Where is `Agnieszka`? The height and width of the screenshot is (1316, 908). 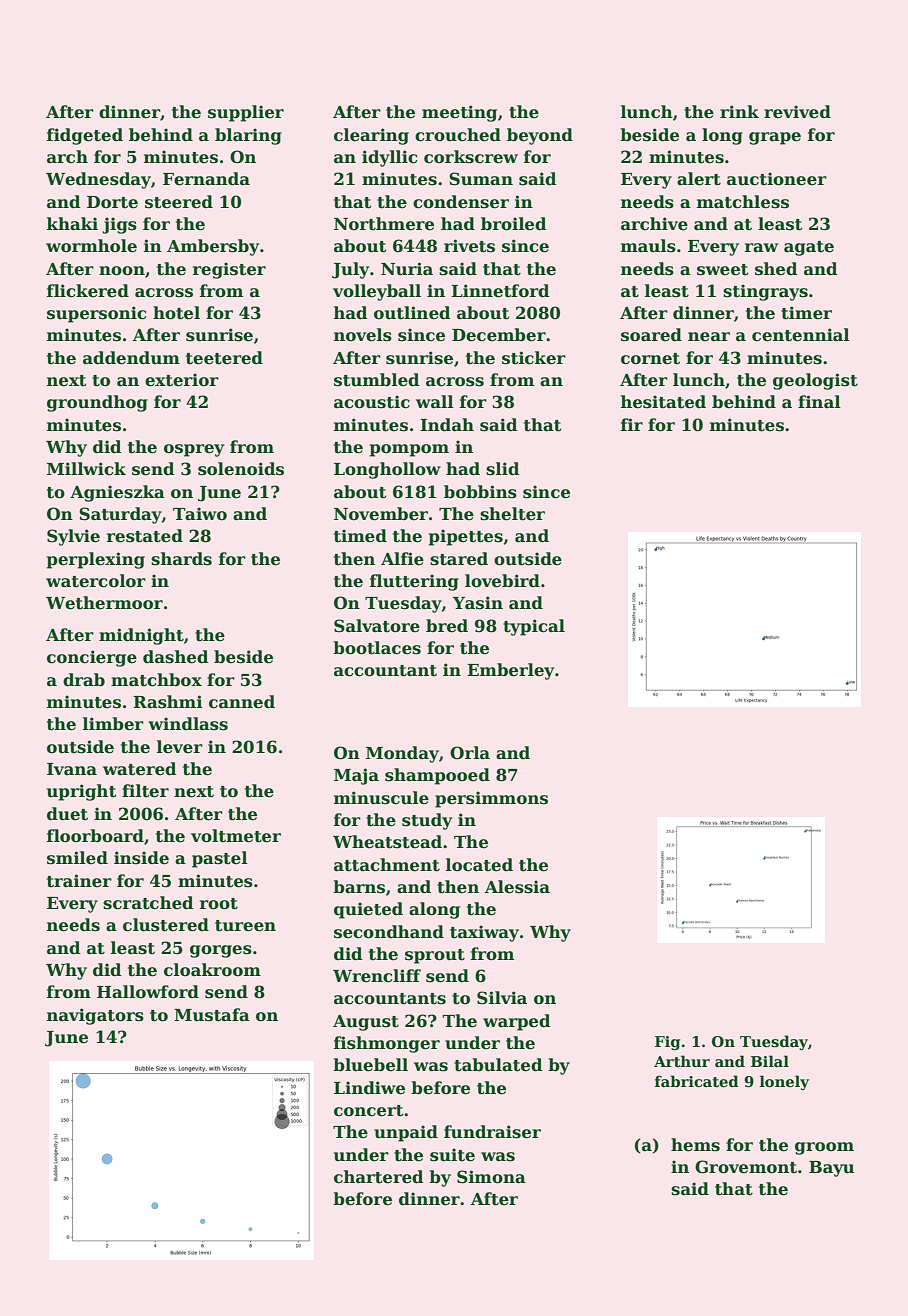 Agnieszka is located at coordinates (117, 493).
